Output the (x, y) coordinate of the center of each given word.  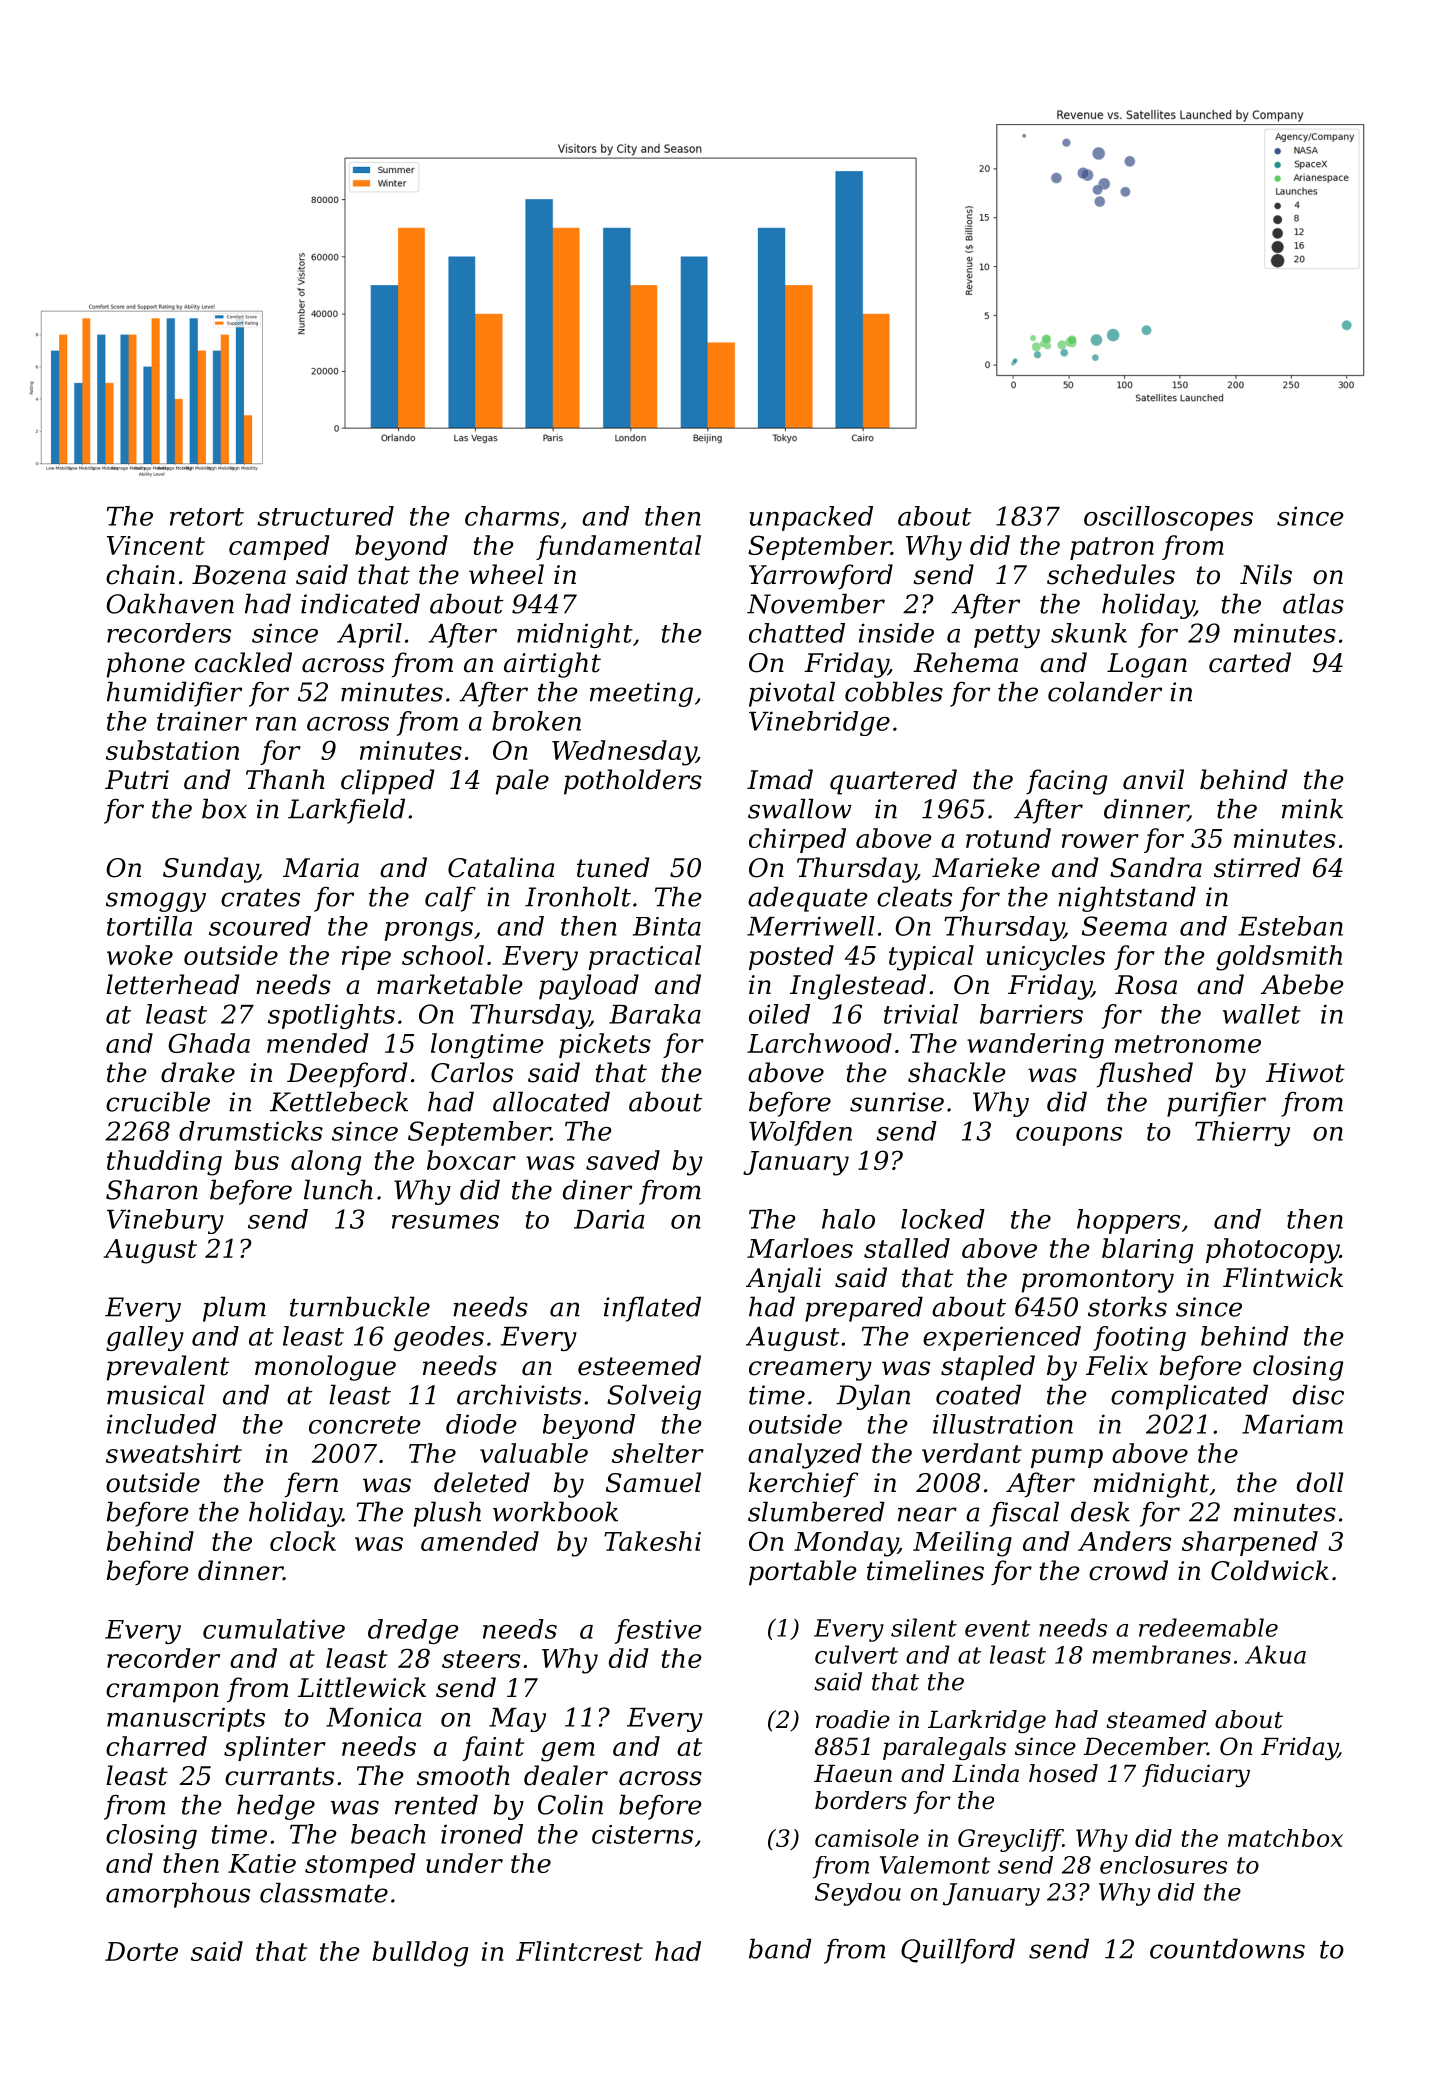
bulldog (420, 1954)
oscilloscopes (1168, 518)
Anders (1124, 1541)
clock (303, 1541)
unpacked (811, 518)
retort (207, 517)
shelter (658, 1453)
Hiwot (1305, 1073)
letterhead (172, 984)
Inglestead (858, 987)
